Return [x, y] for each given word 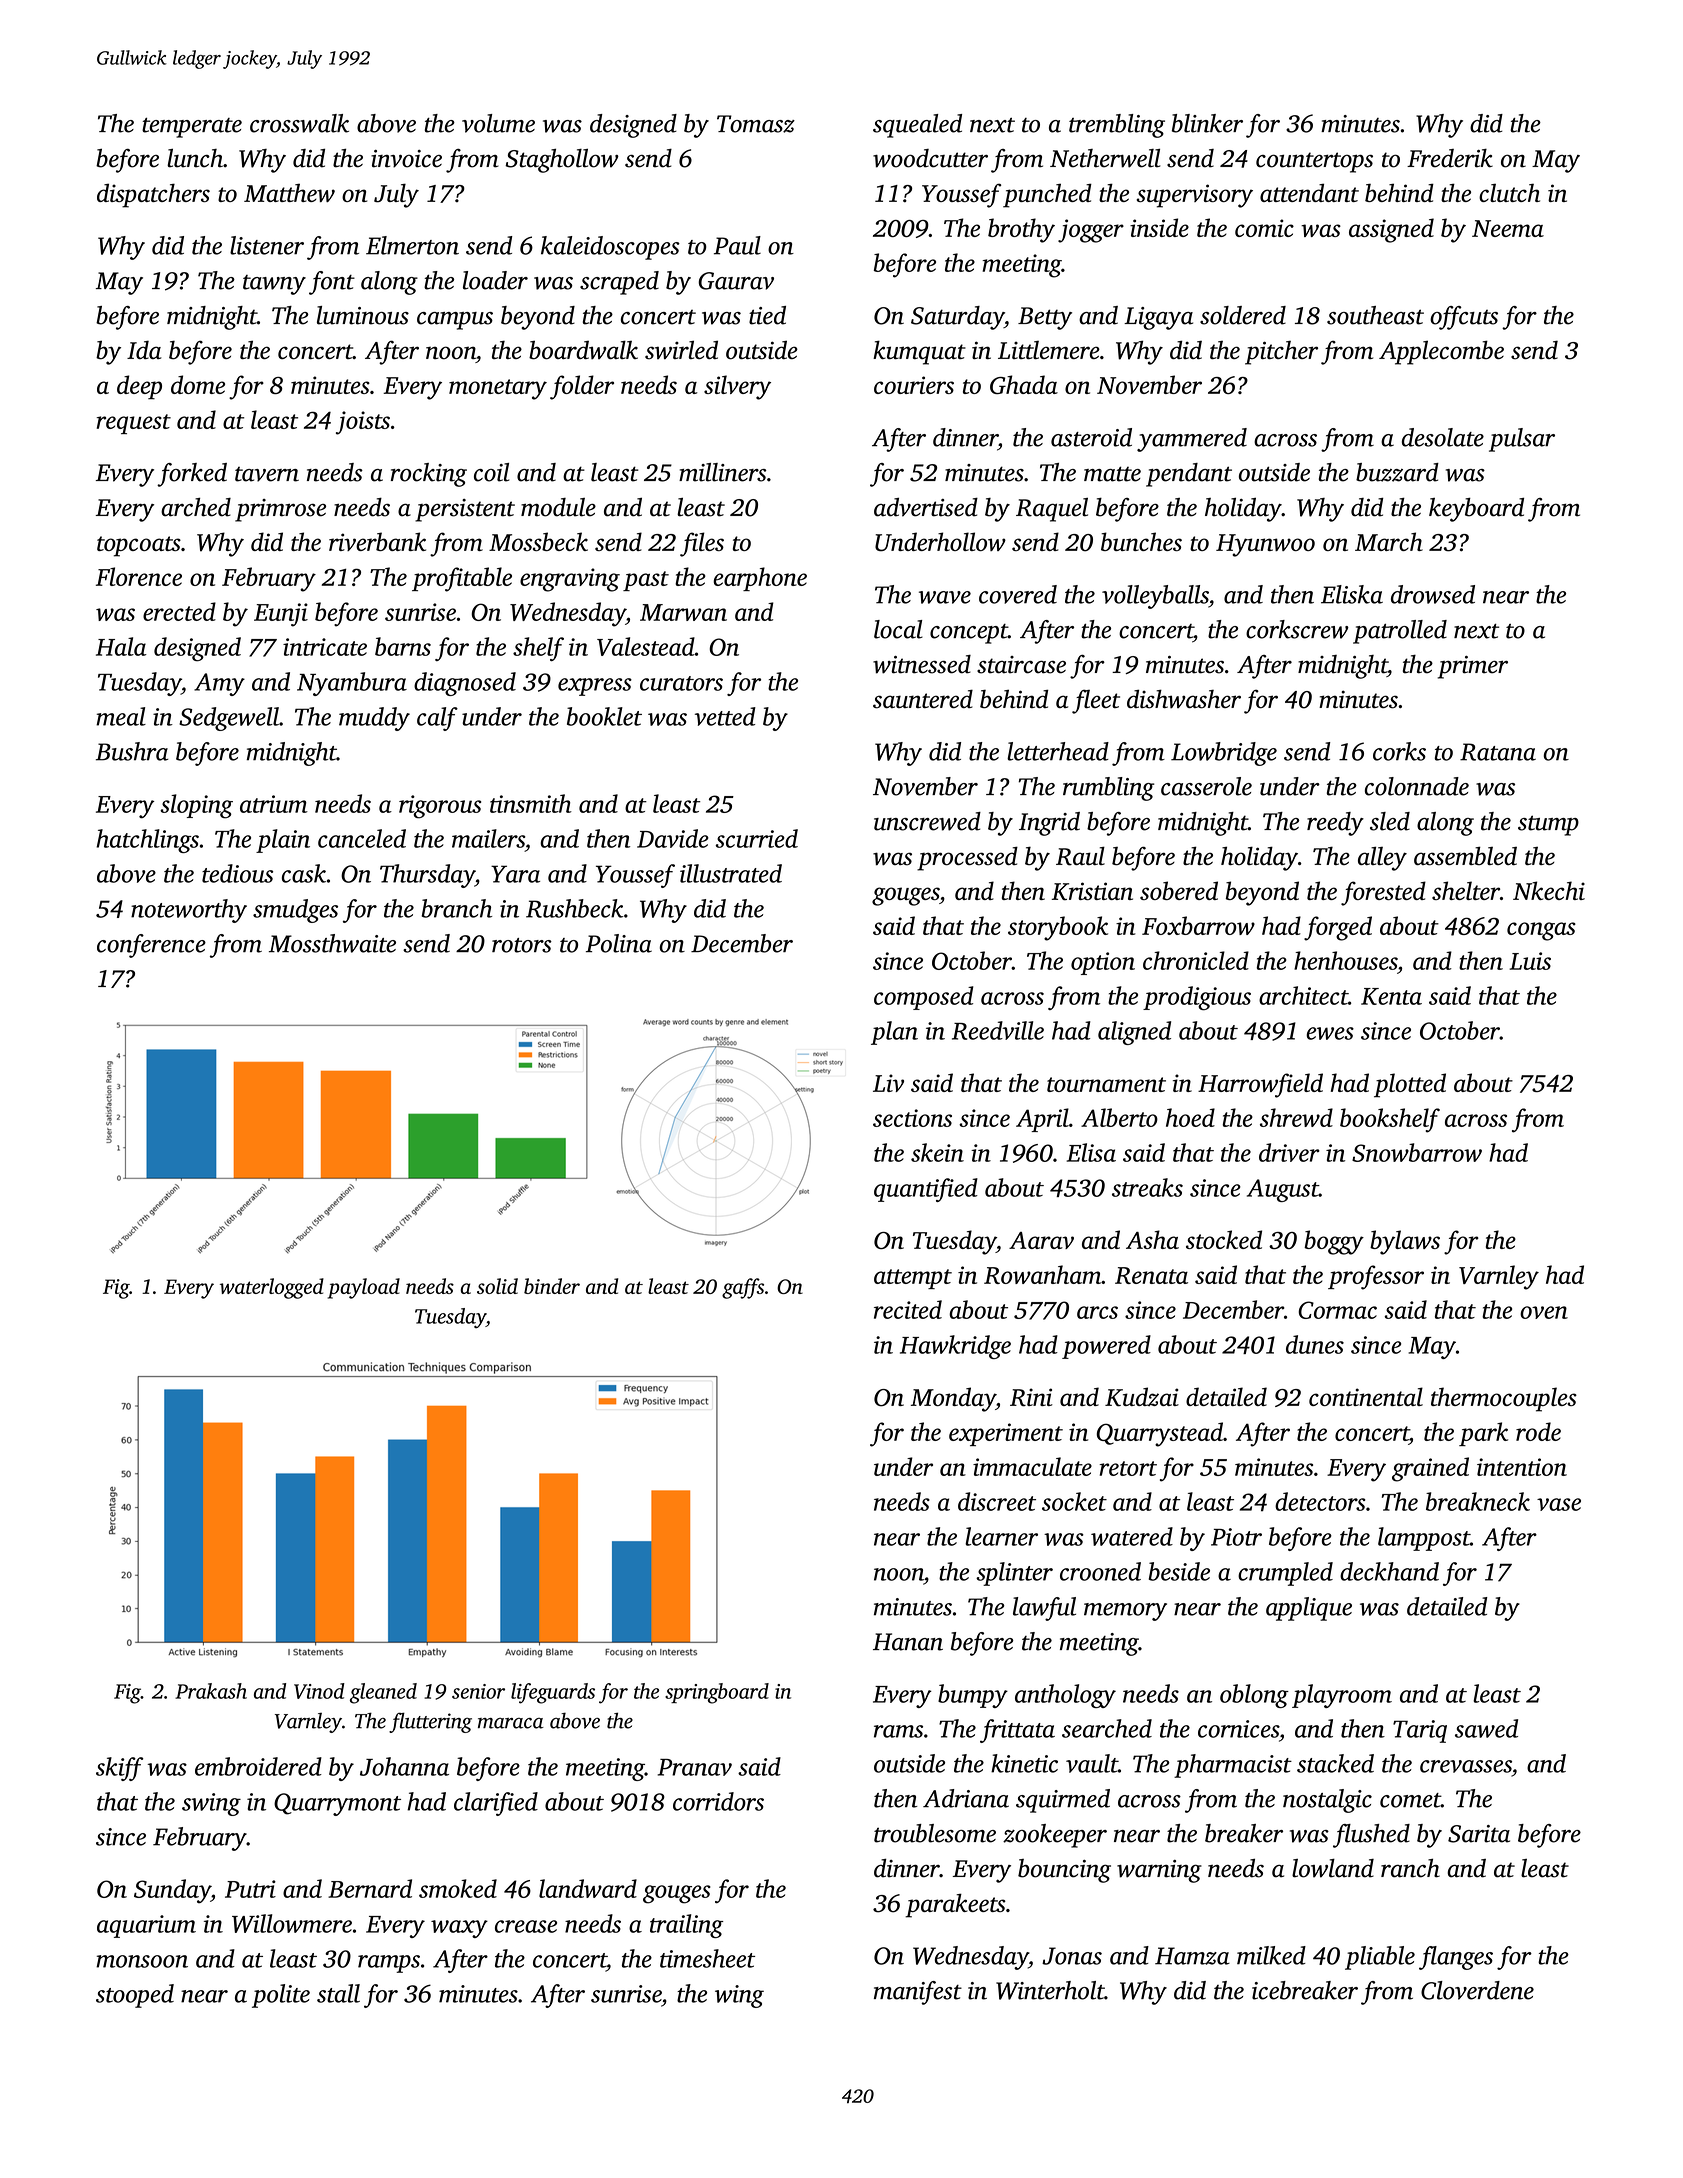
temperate [192, 128]
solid [497, 1286]
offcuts [1464, 318]
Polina [619, 943]
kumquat [919, 352]
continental [1366, 1396]
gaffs [743, 1288]
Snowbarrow [1417, 1152]
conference [151, 946]
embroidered [258, 1766]
